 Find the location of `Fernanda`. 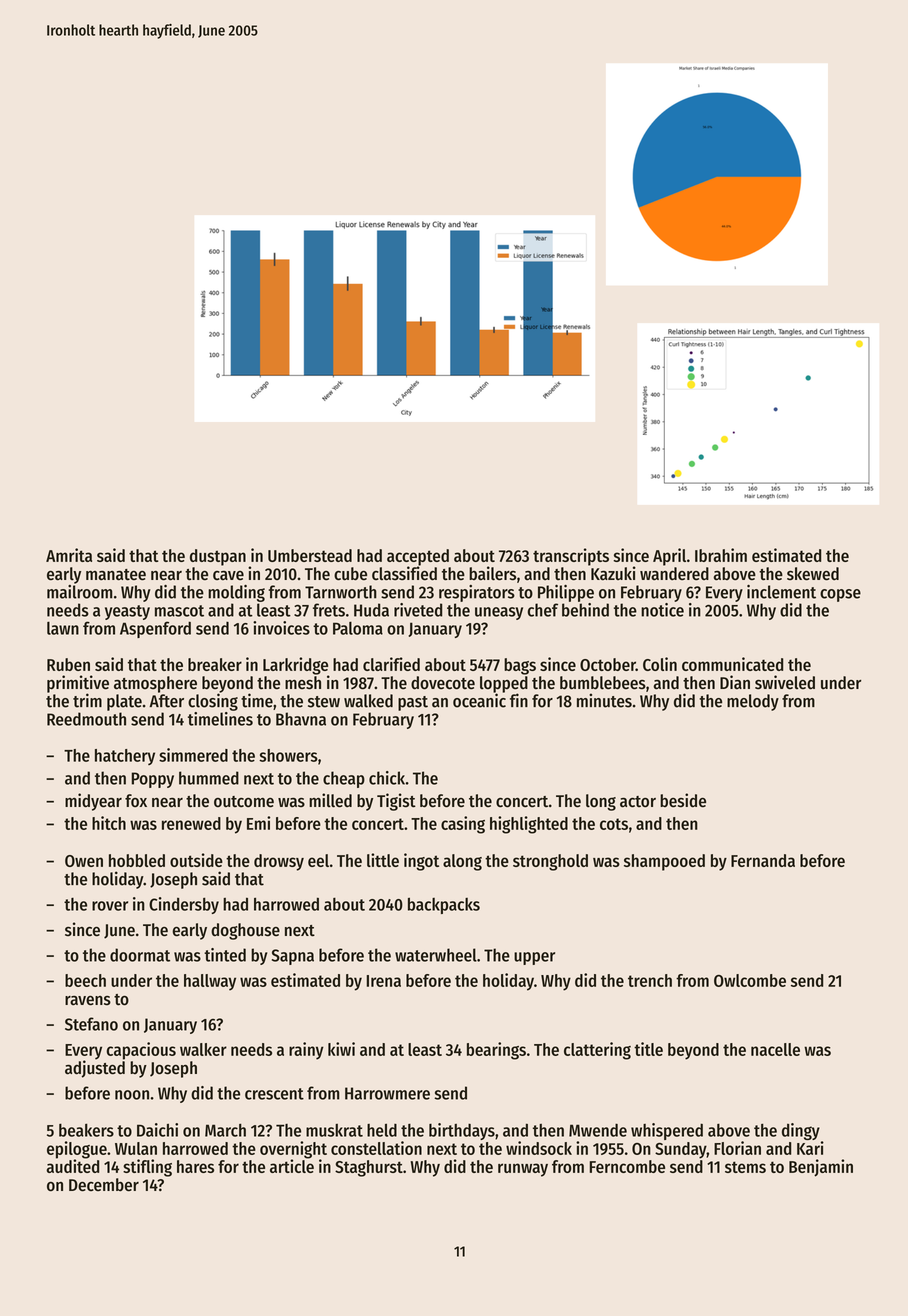

Fernanda is located at coordinates (763, 860).
